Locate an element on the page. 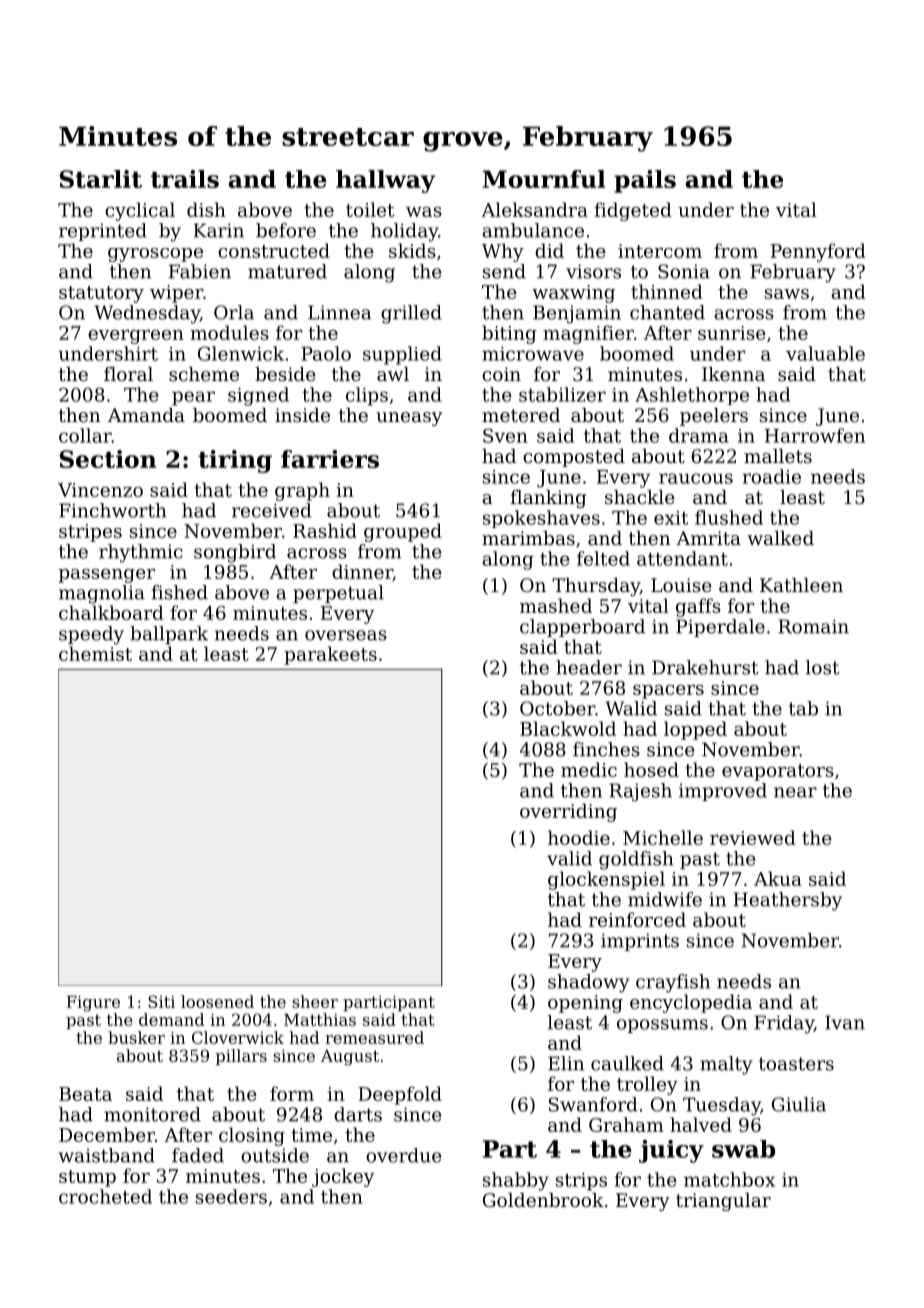 The image size is (924, 1308). crocheted is located at coordinates (105, 1196).
